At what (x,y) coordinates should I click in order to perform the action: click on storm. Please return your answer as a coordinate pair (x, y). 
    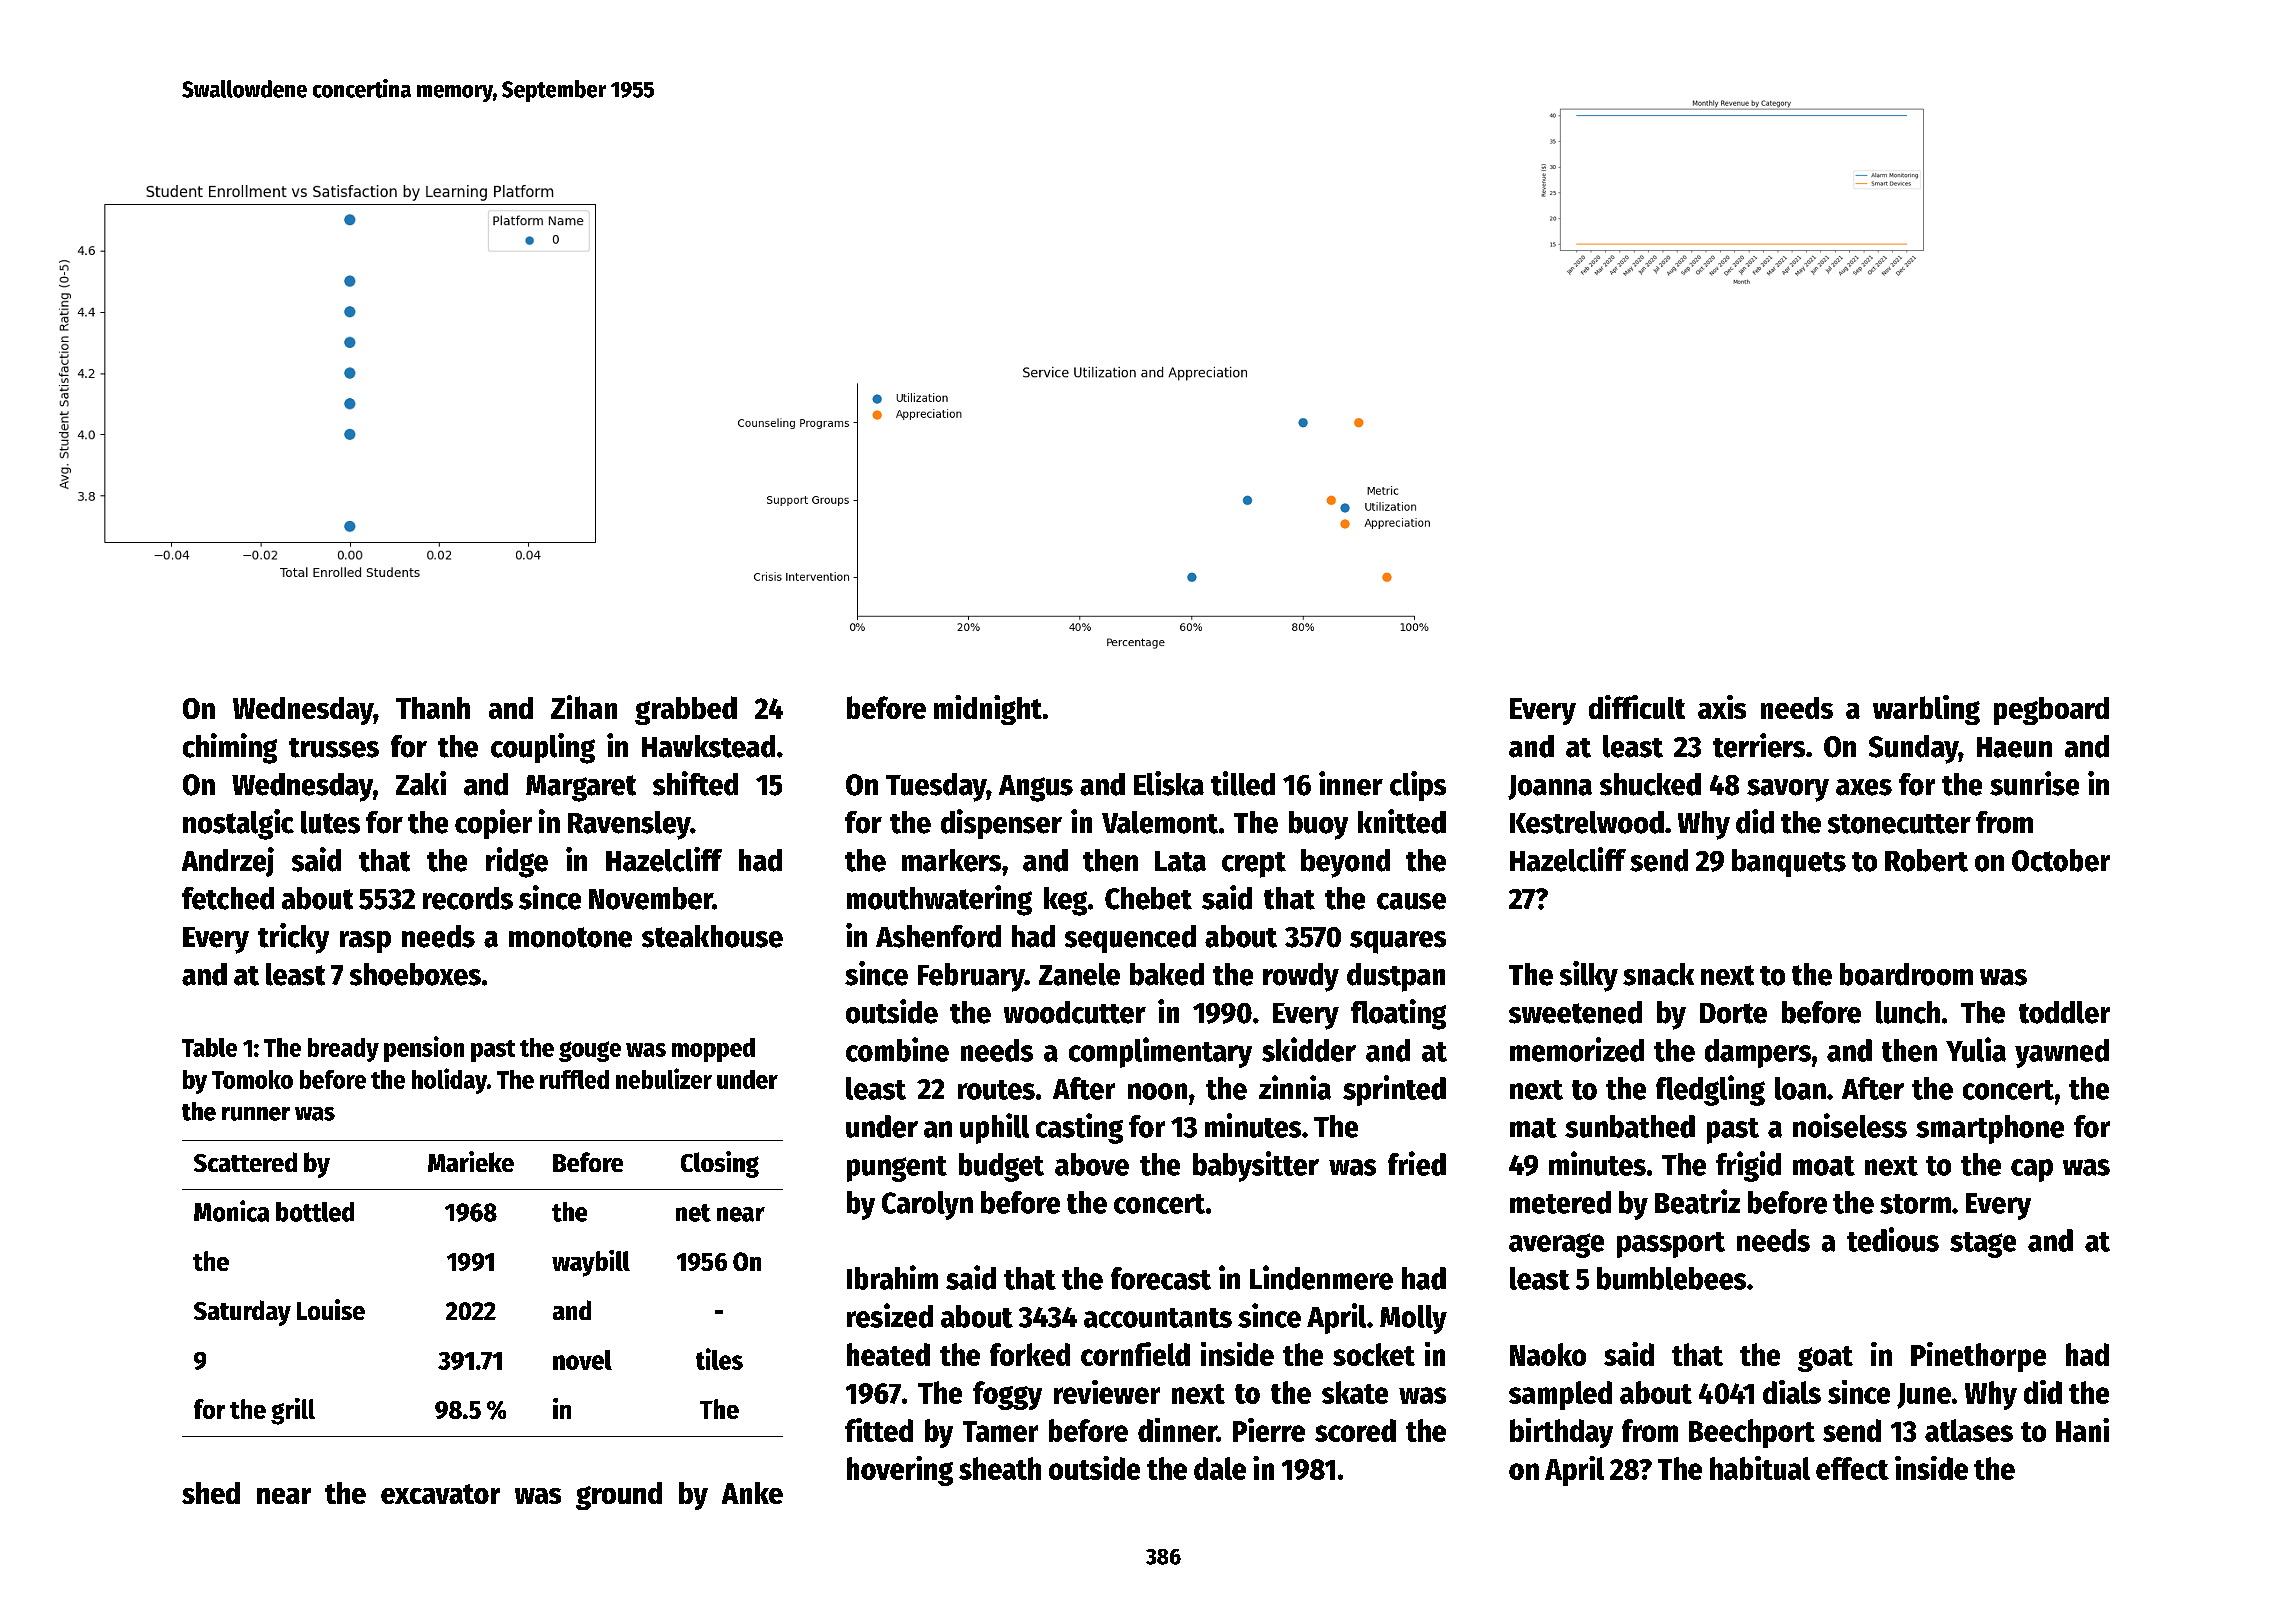
    Looking at the image, I should click on (1915, 1204).
